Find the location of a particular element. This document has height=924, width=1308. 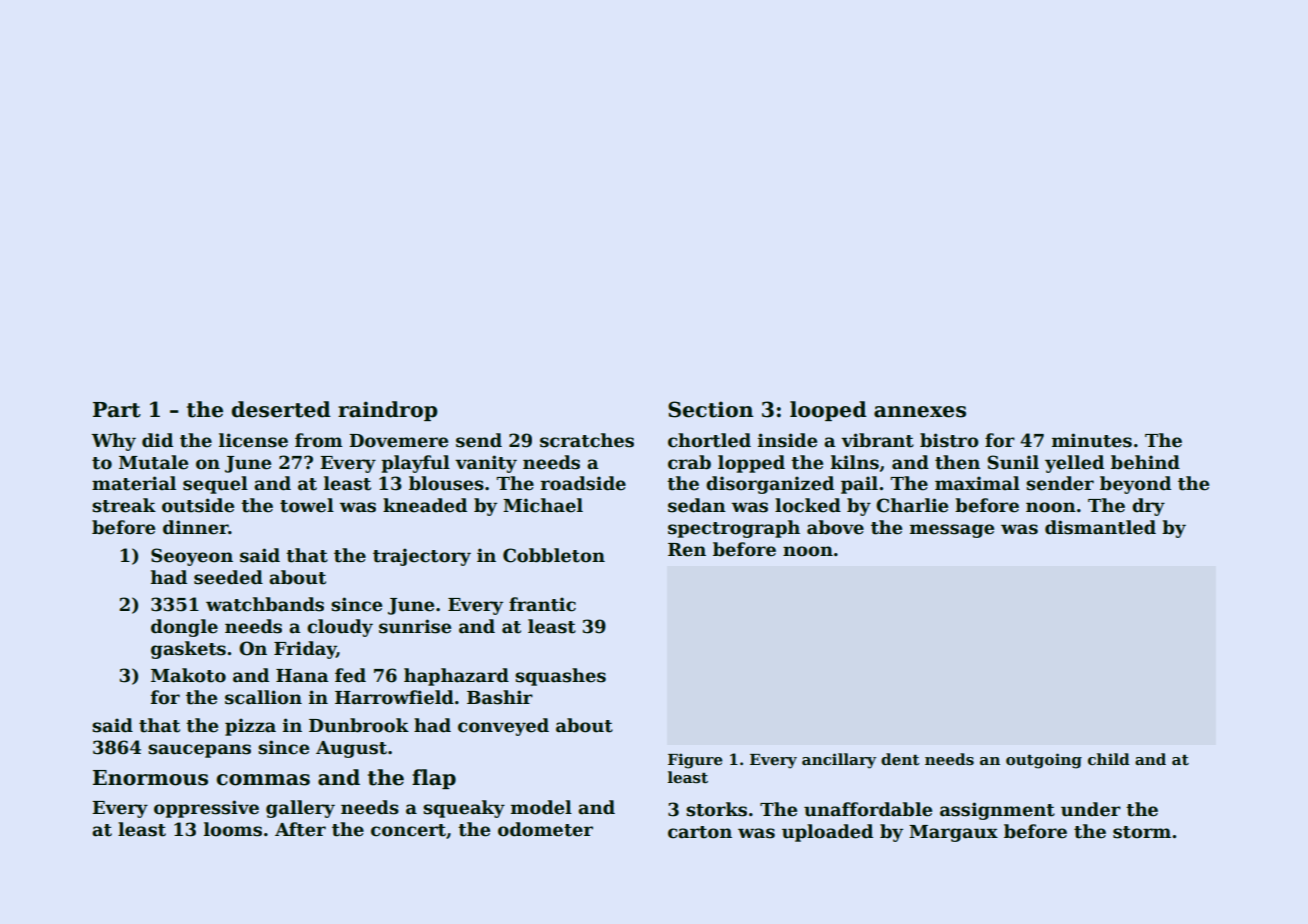

Section is located at coordinates (710, 409).
